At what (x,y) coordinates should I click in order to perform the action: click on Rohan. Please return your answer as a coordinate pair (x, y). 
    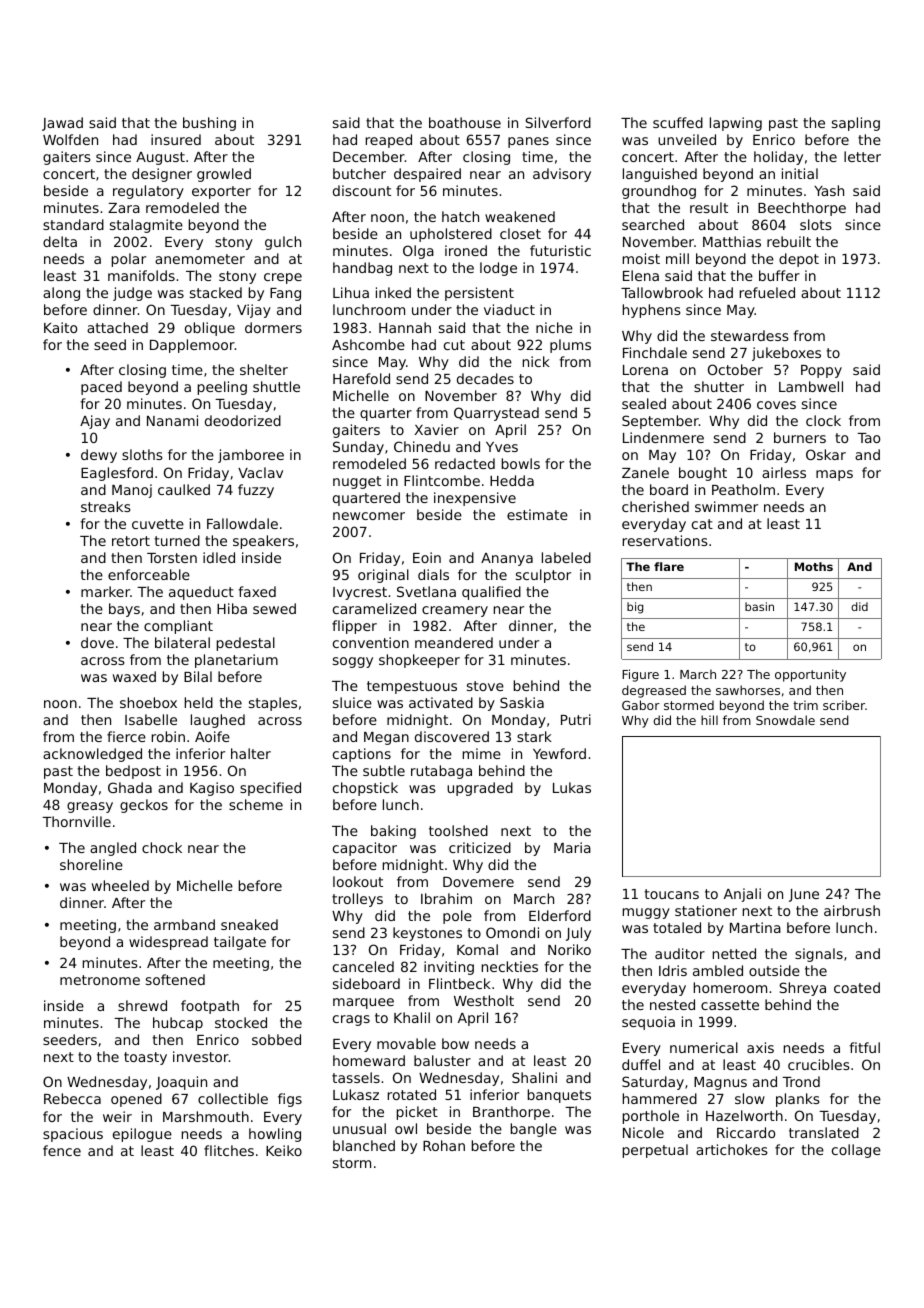
    Looking at the image, I should click on (444, 1145).
